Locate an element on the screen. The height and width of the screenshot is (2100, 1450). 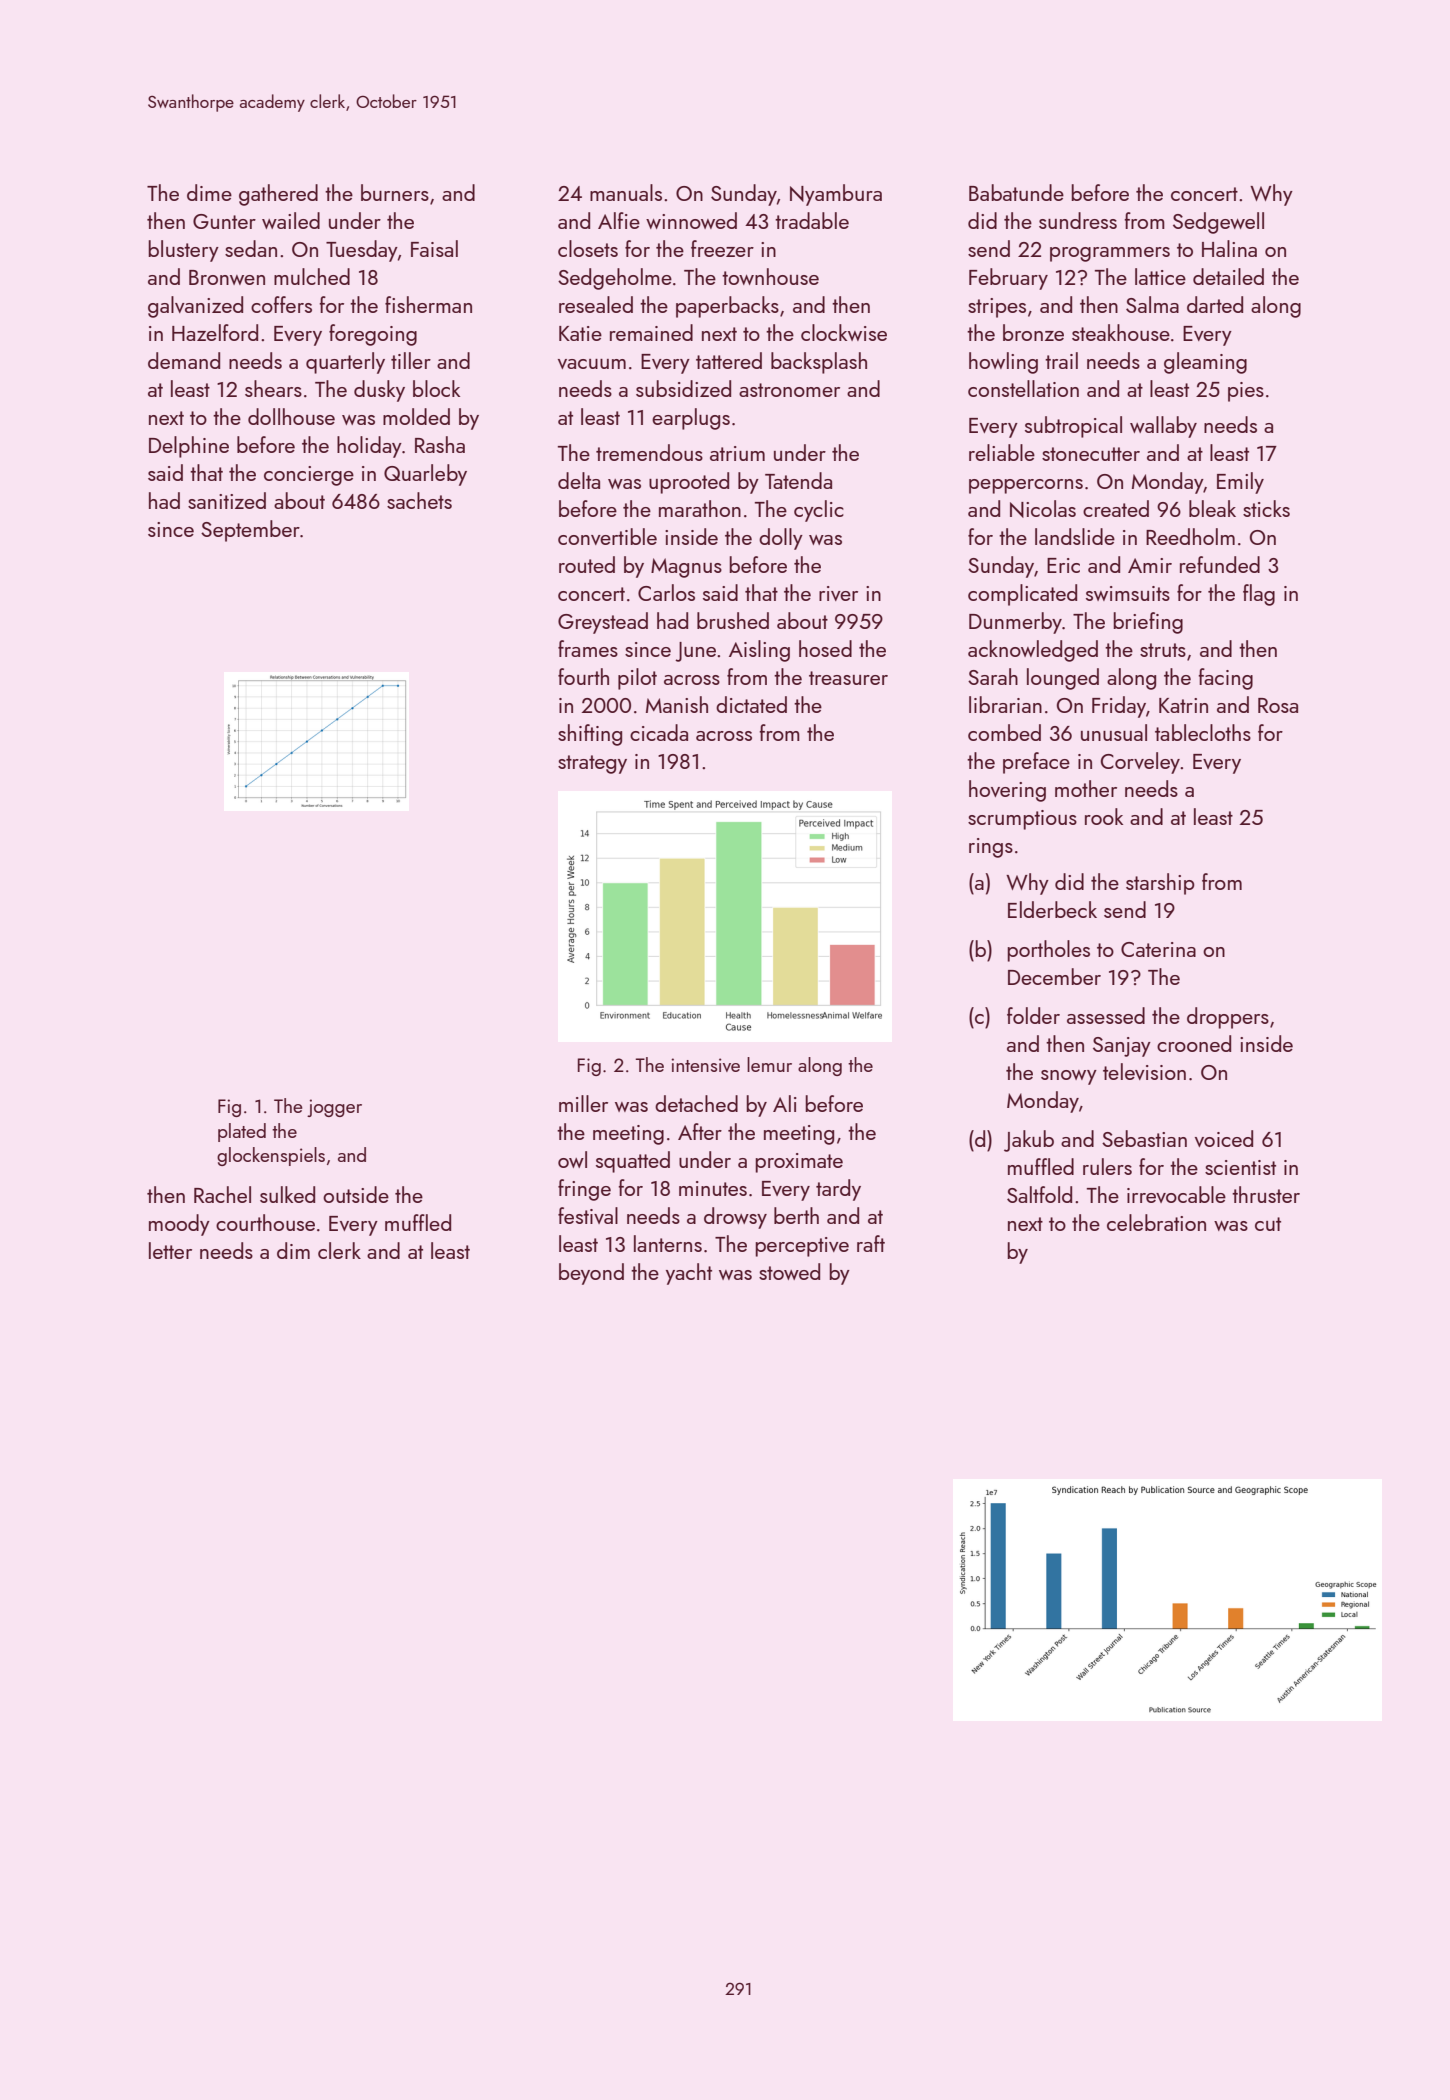
Rachel is located at coordinates (222, 1194).
